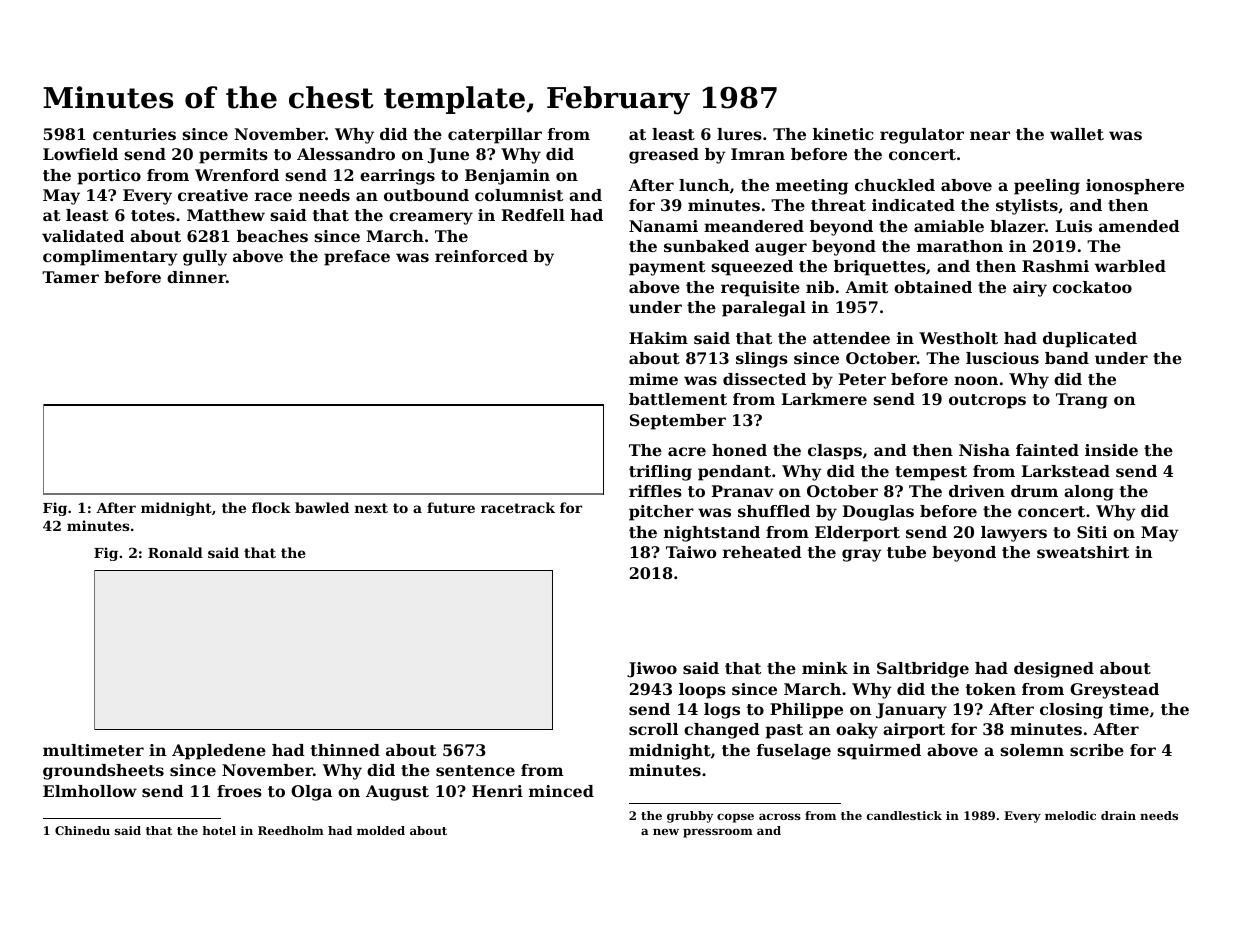 Image resolution: width=1233 pixels, height=952 pixels. Describe the element at coordinates (103, 772) in the screenshot. I see `groundsheets` at that location.
